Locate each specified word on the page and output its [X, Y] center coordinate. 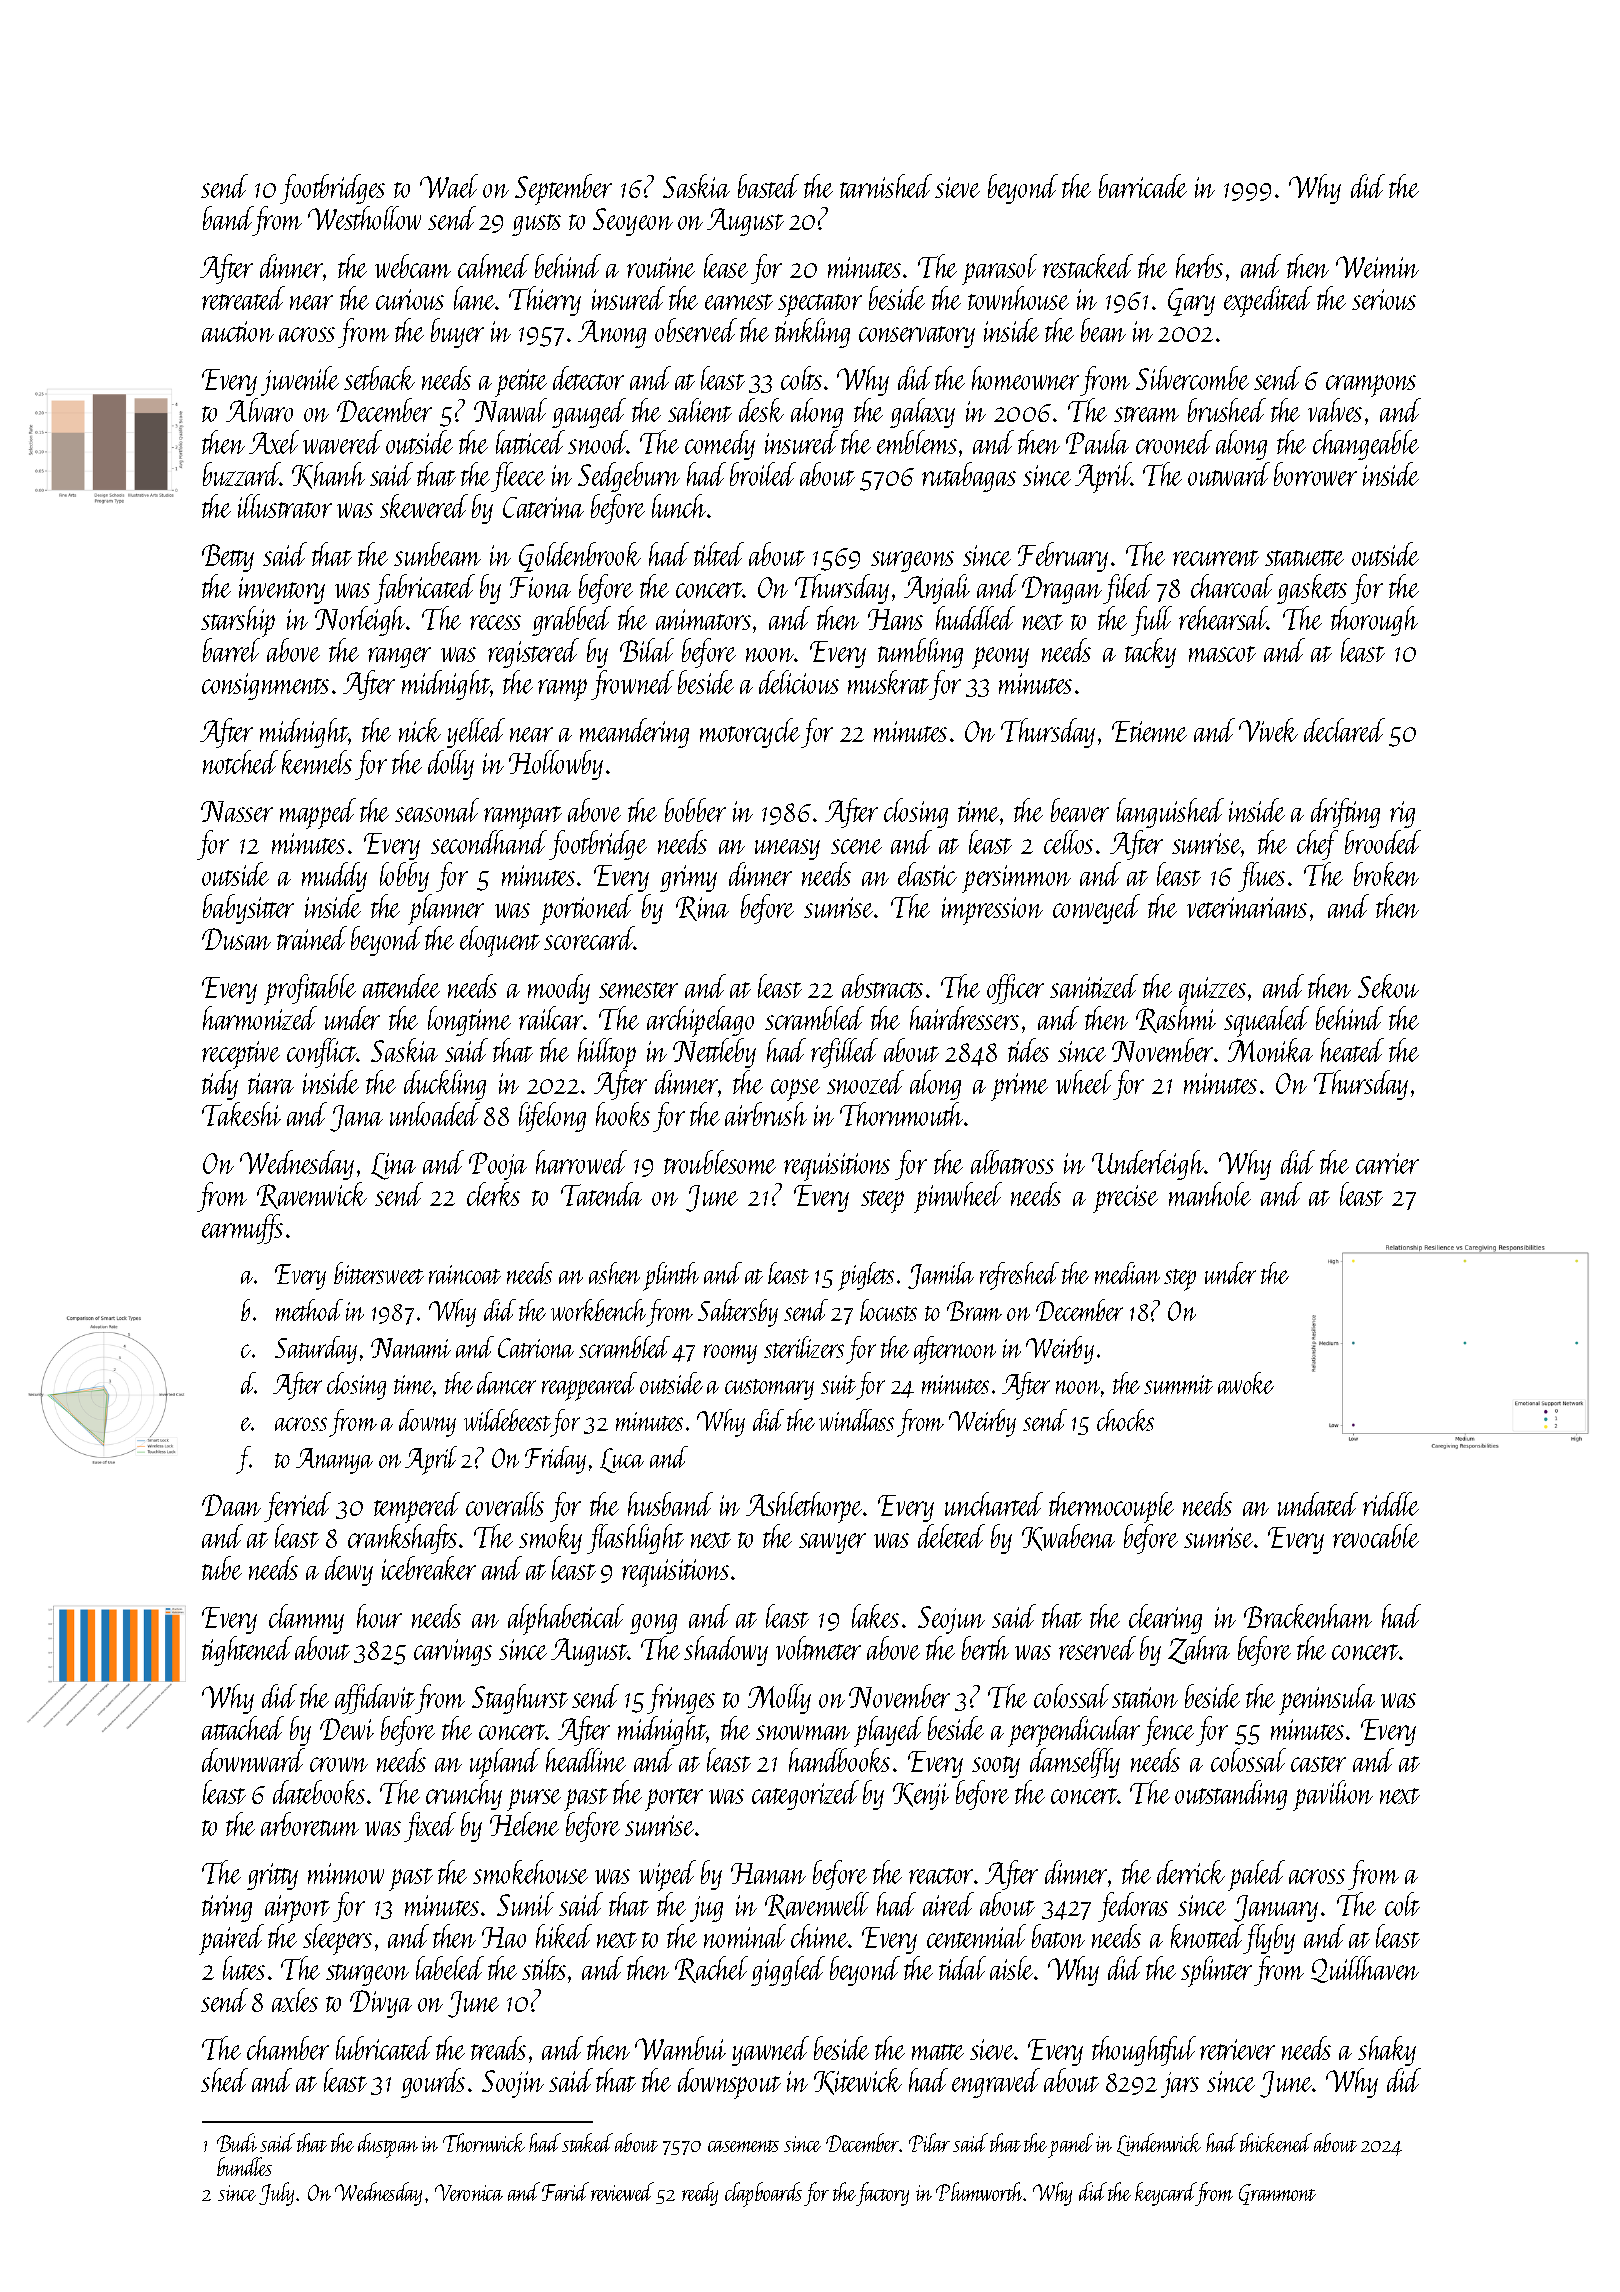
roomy [730, 1354]
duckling [445, 1085]
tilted [719, 554]
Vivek [1268, 730]
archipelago [700, 1021]
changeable [1366, 445]
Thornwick [484, 2142]
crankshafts [402, 1539]
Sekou [1388, 986]
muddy [334, 877]
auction [238, 331]
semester [638, 990]
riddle [1391, 1504]
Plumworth [980, 2191]
